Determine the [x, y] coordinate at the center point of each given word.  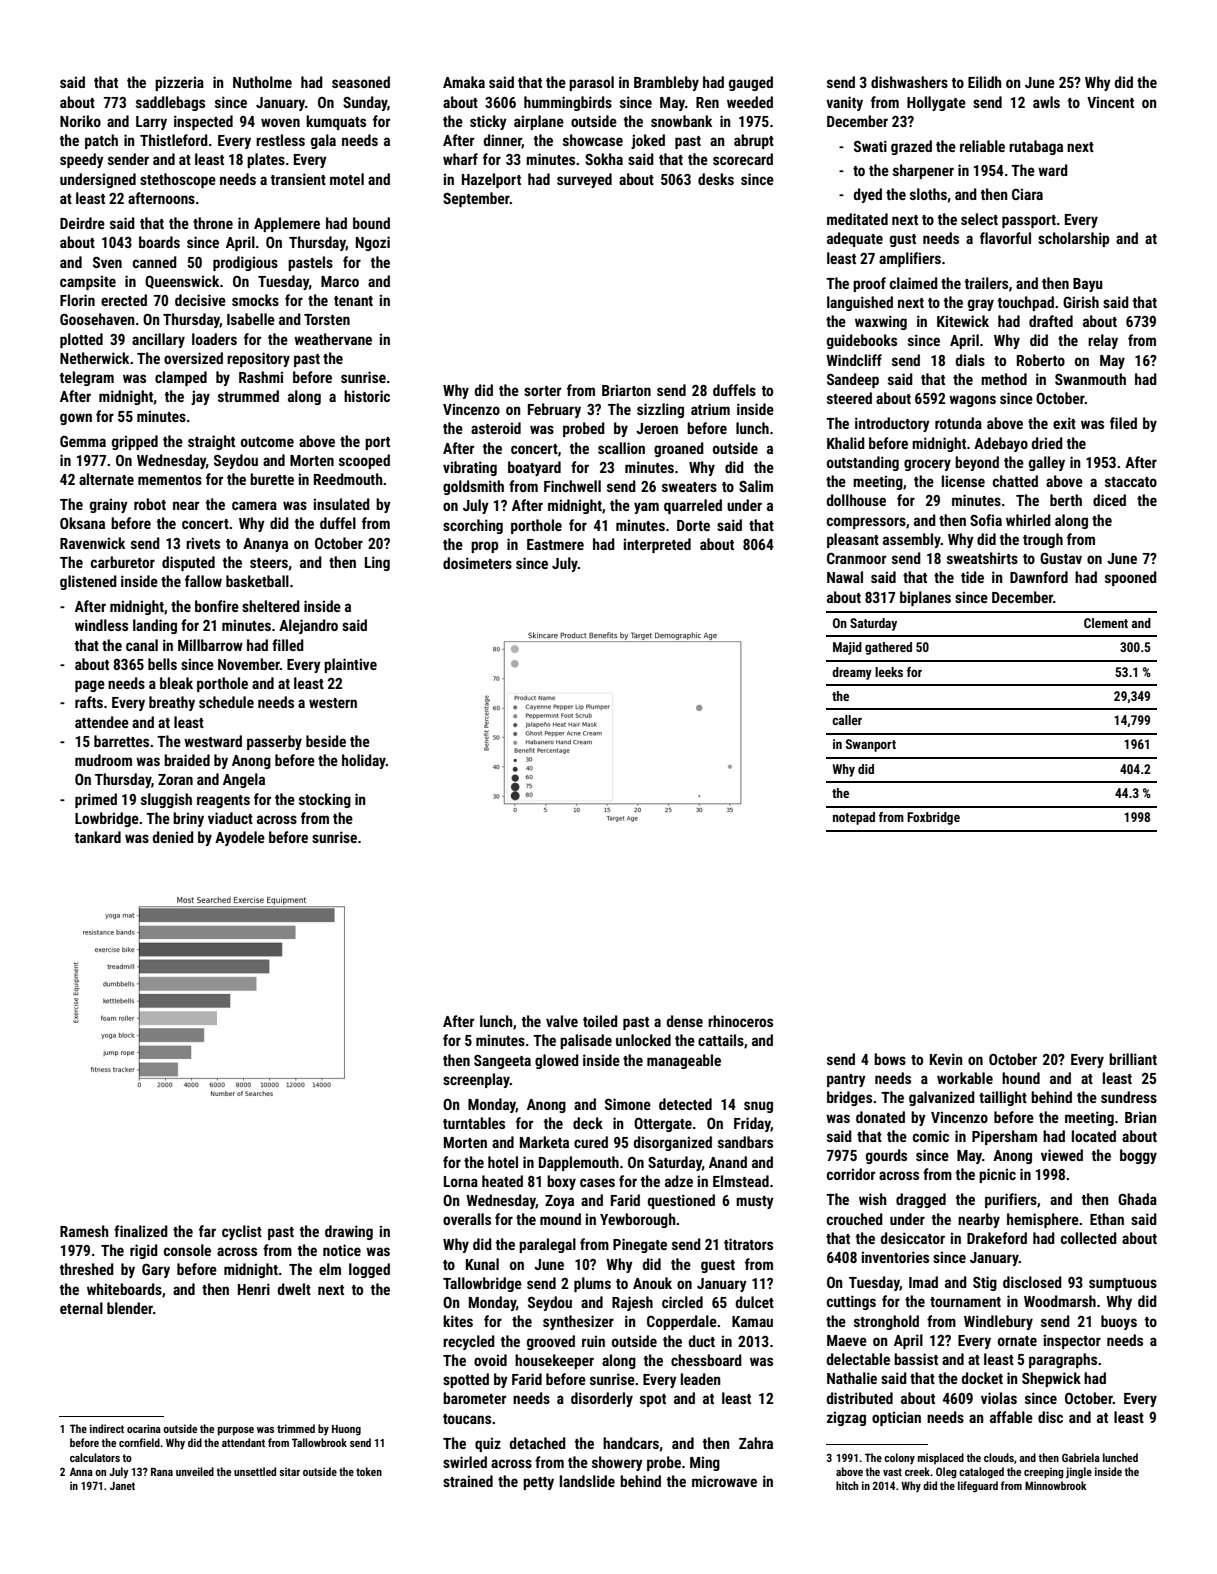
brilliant [1133, 1059]
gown [76, 419]
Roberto [1041, 360]
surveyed [584, 180]
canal [142, 645]
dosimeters [477, 563]
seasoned [361, 82]
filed [1123, 423]
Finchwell [572, 486]
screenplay [476, 1080]
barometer [474, 1398]
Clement [1106, 623]
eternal [81, 1308]
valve [562, 1021]
